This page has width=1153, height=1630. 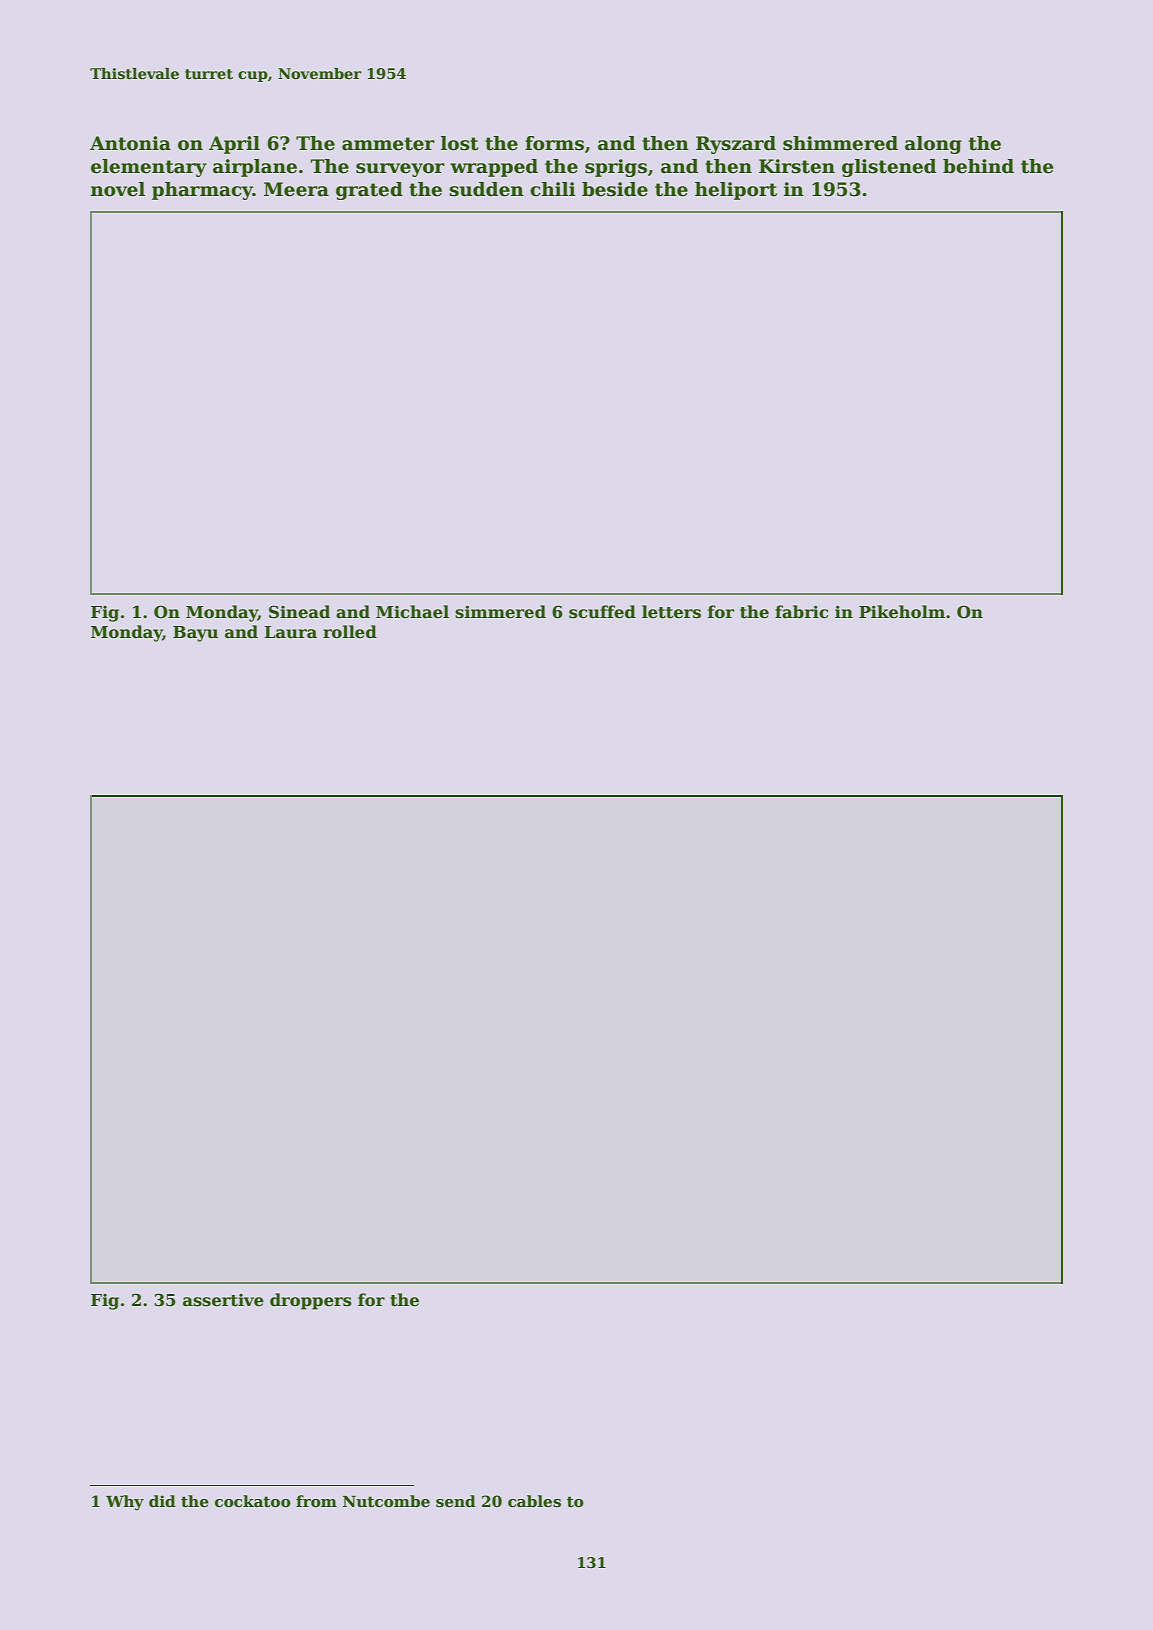 What do you see at coordinates (933, 145) in the page?
I see `along` at bounding box center [933, 145].
